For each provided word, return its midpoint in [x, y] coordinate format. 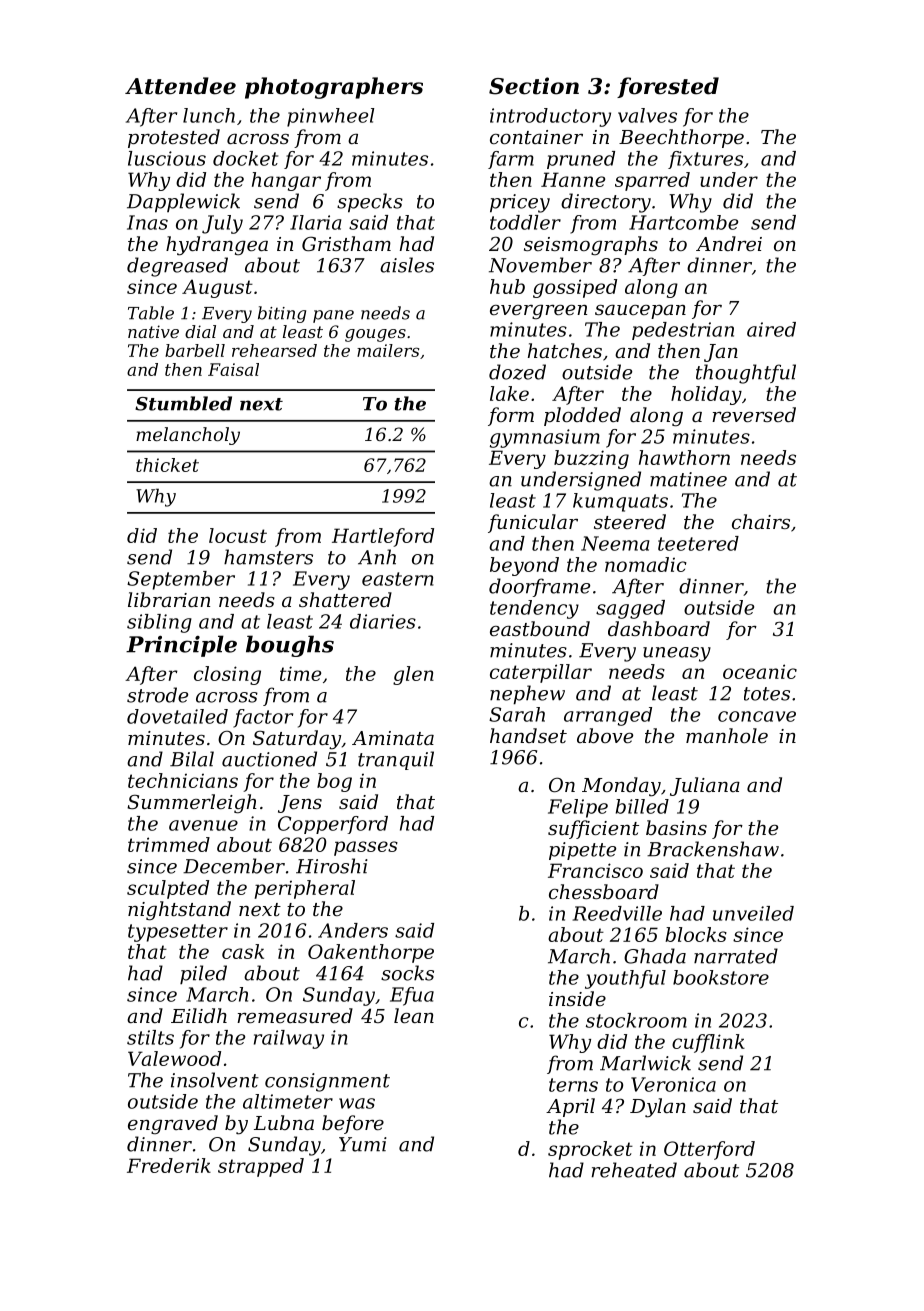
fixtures [705, 160]
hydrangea [217, 246]
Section [534, 86]
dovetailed [177, 716]
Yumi [362, 1144]
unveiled [753, 913]
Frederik [169, 1165]
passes [366, 848]
